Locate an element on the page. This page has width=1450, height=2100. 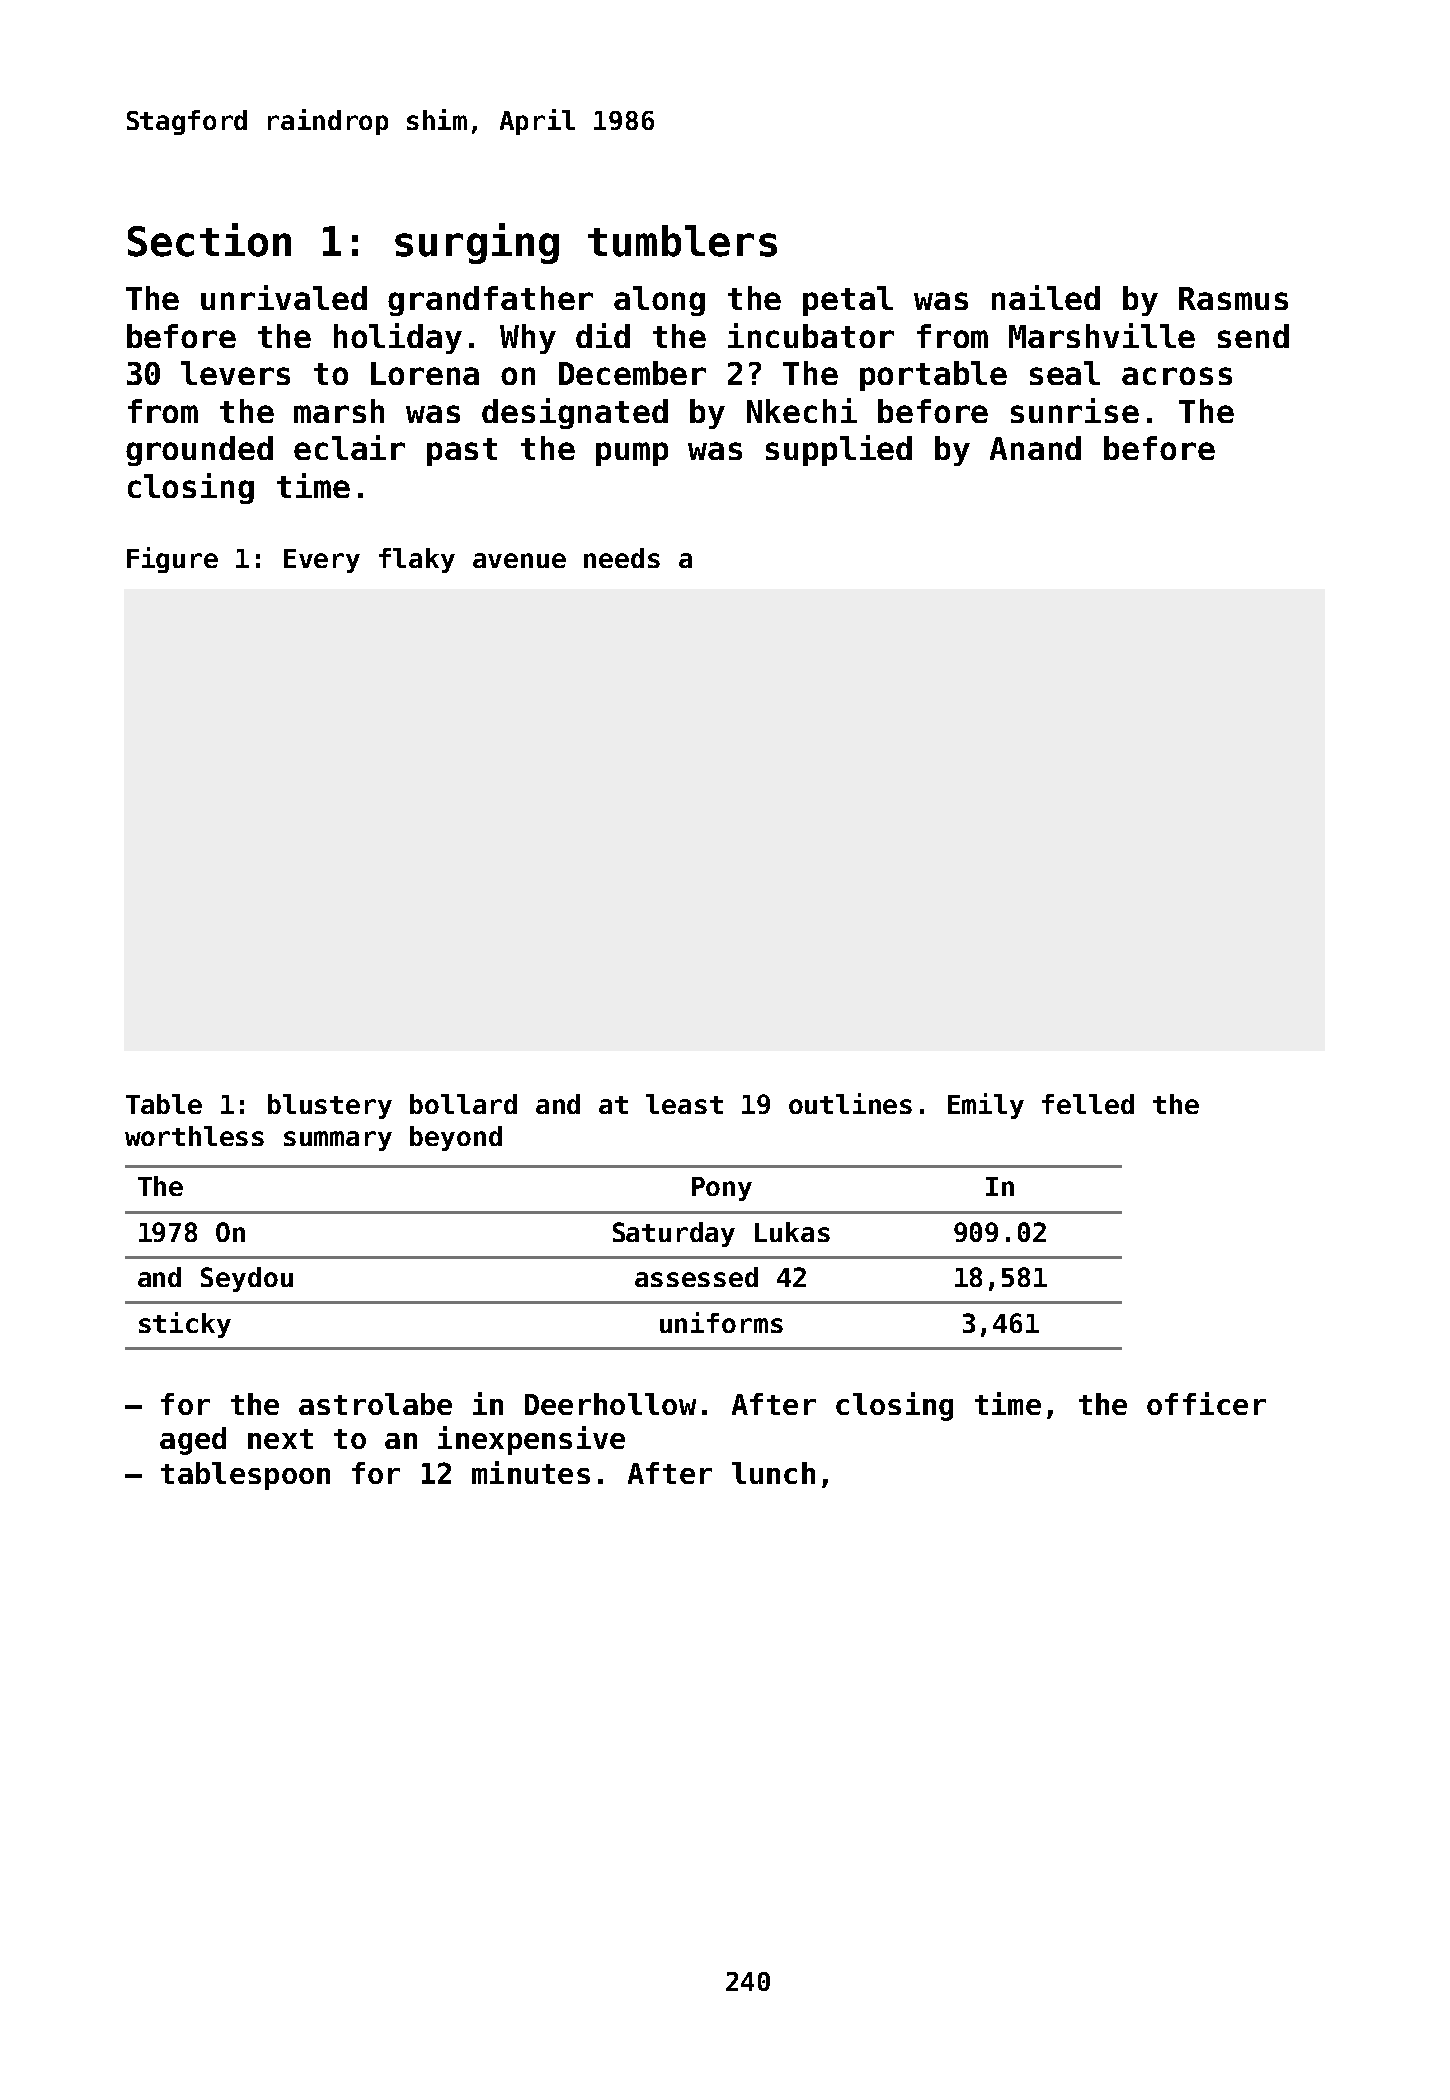
least is located at coordinates (684, 1104).
